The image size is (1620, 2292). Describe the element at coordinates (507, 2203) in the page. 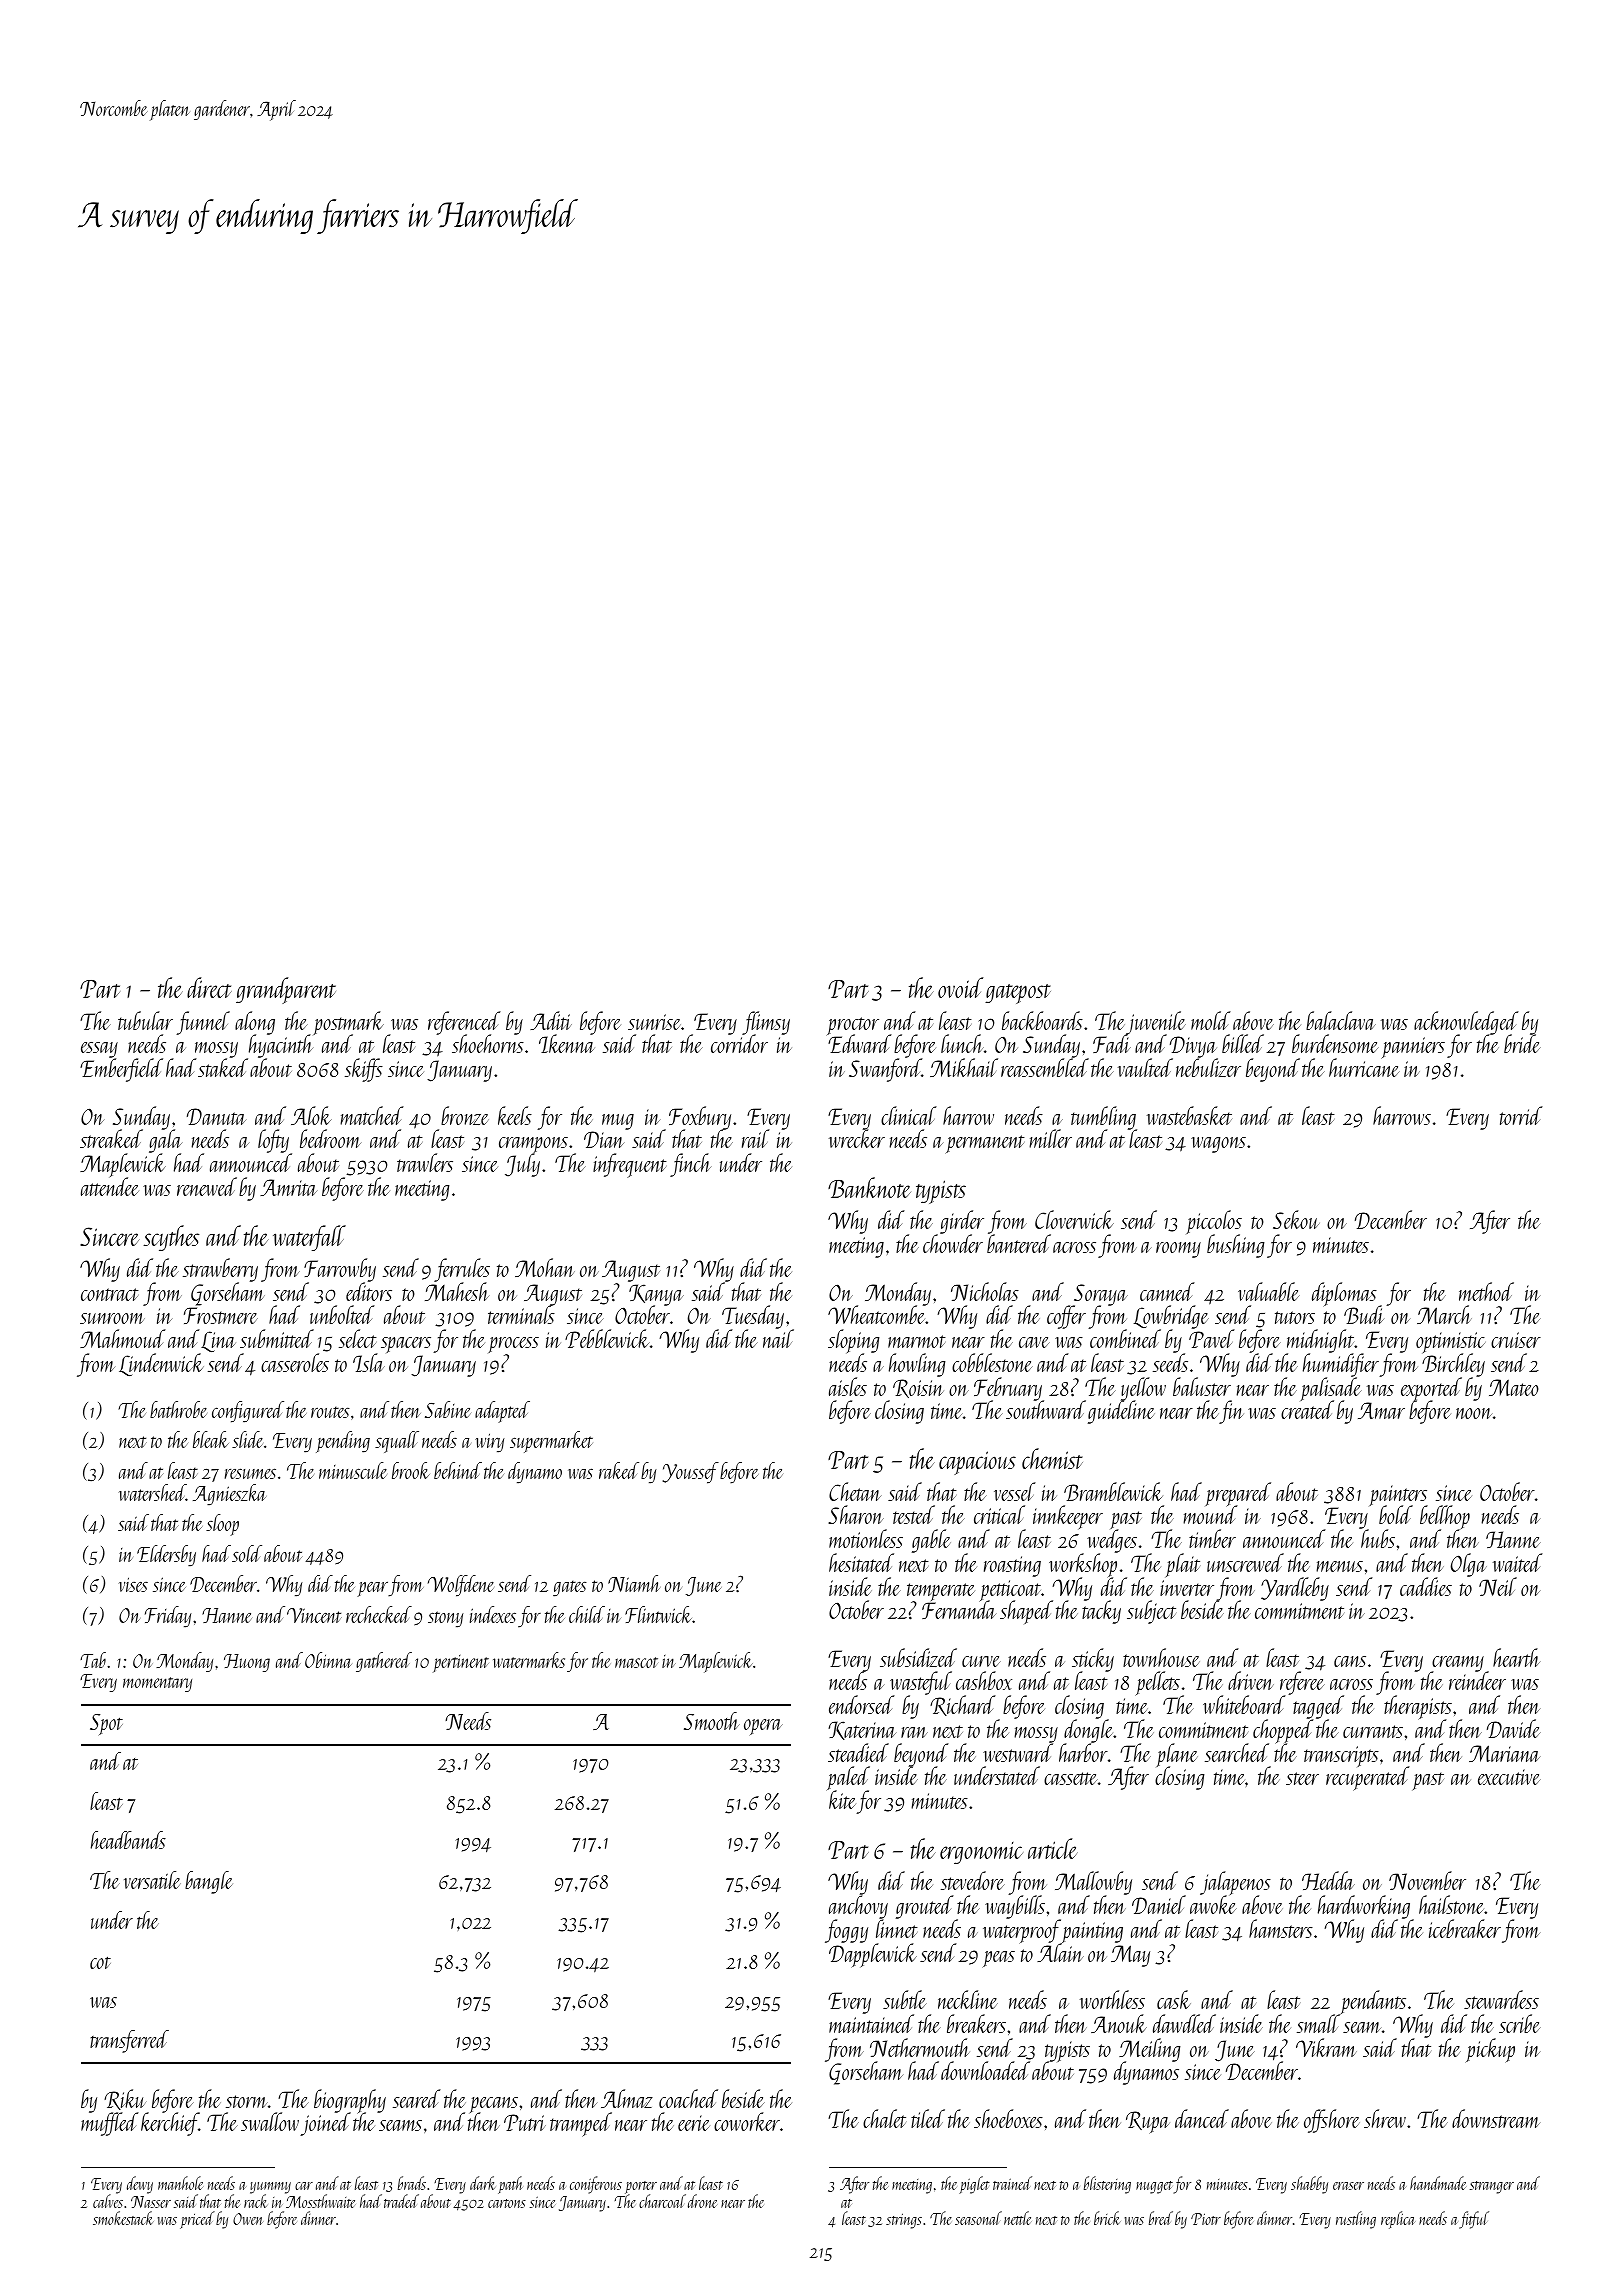

I see `cartons` at that location.
